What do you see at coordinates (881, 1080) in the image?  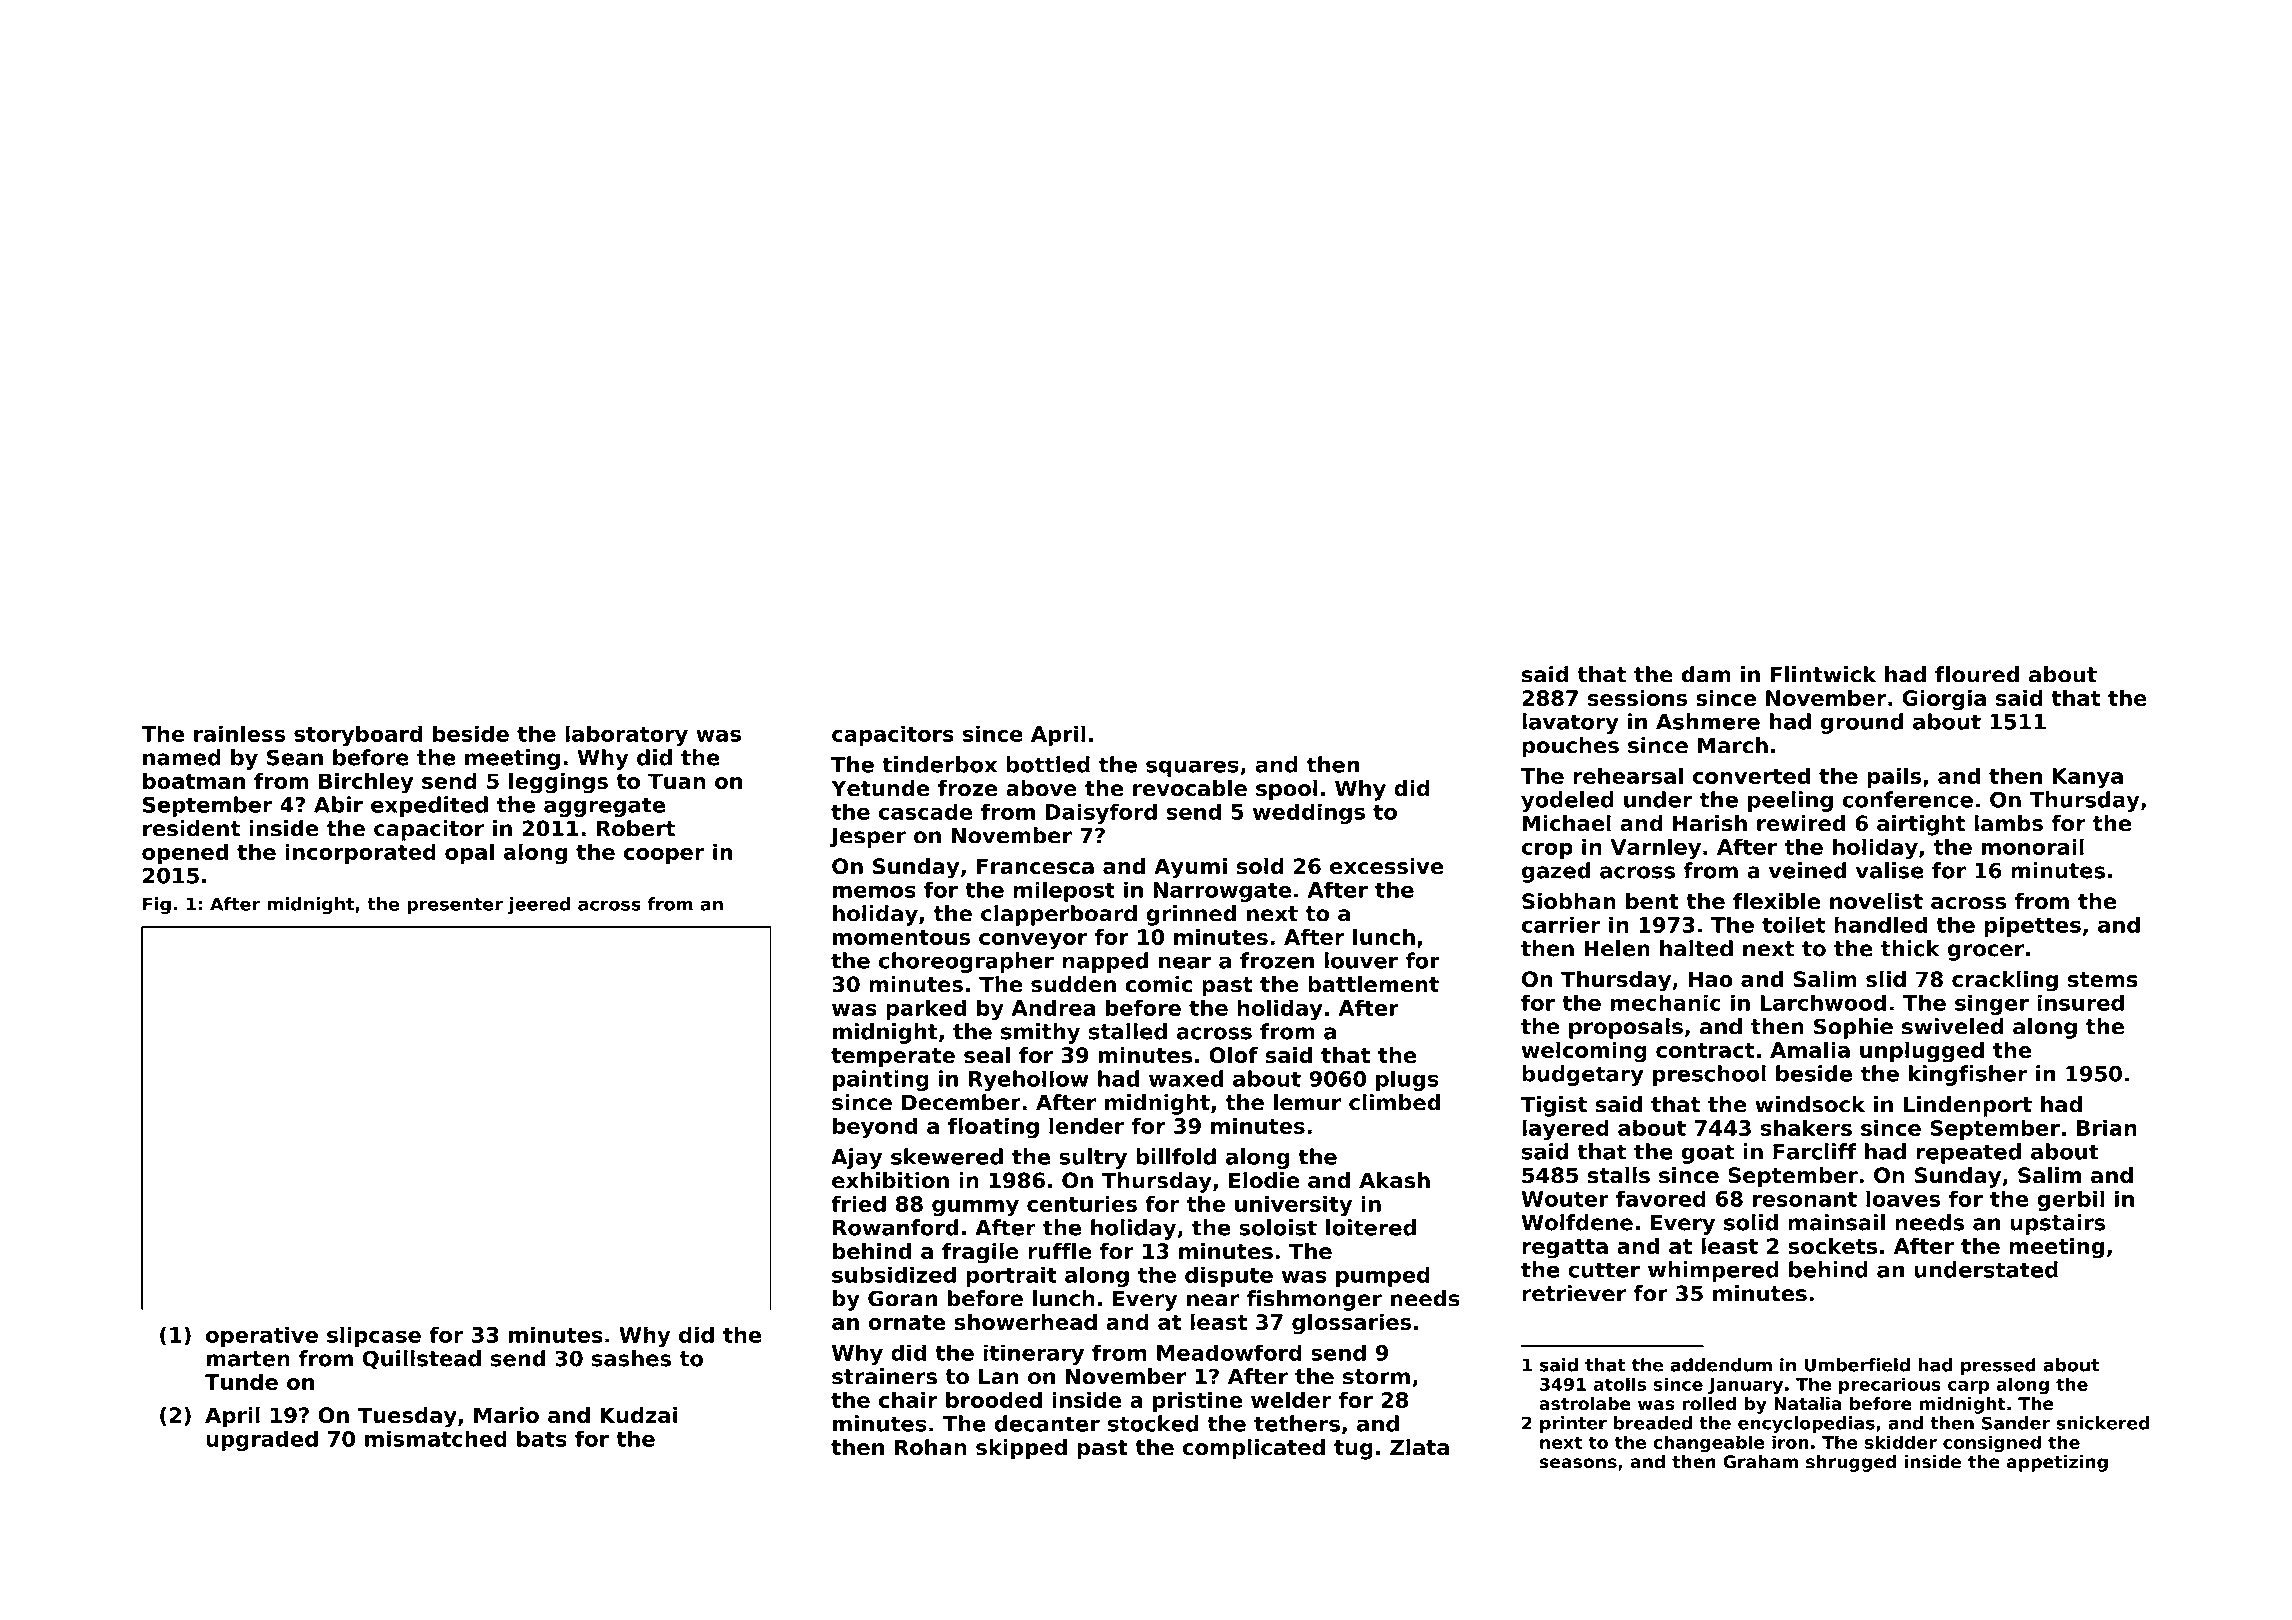 I see `painting` at bounding box center [881, 1080].
